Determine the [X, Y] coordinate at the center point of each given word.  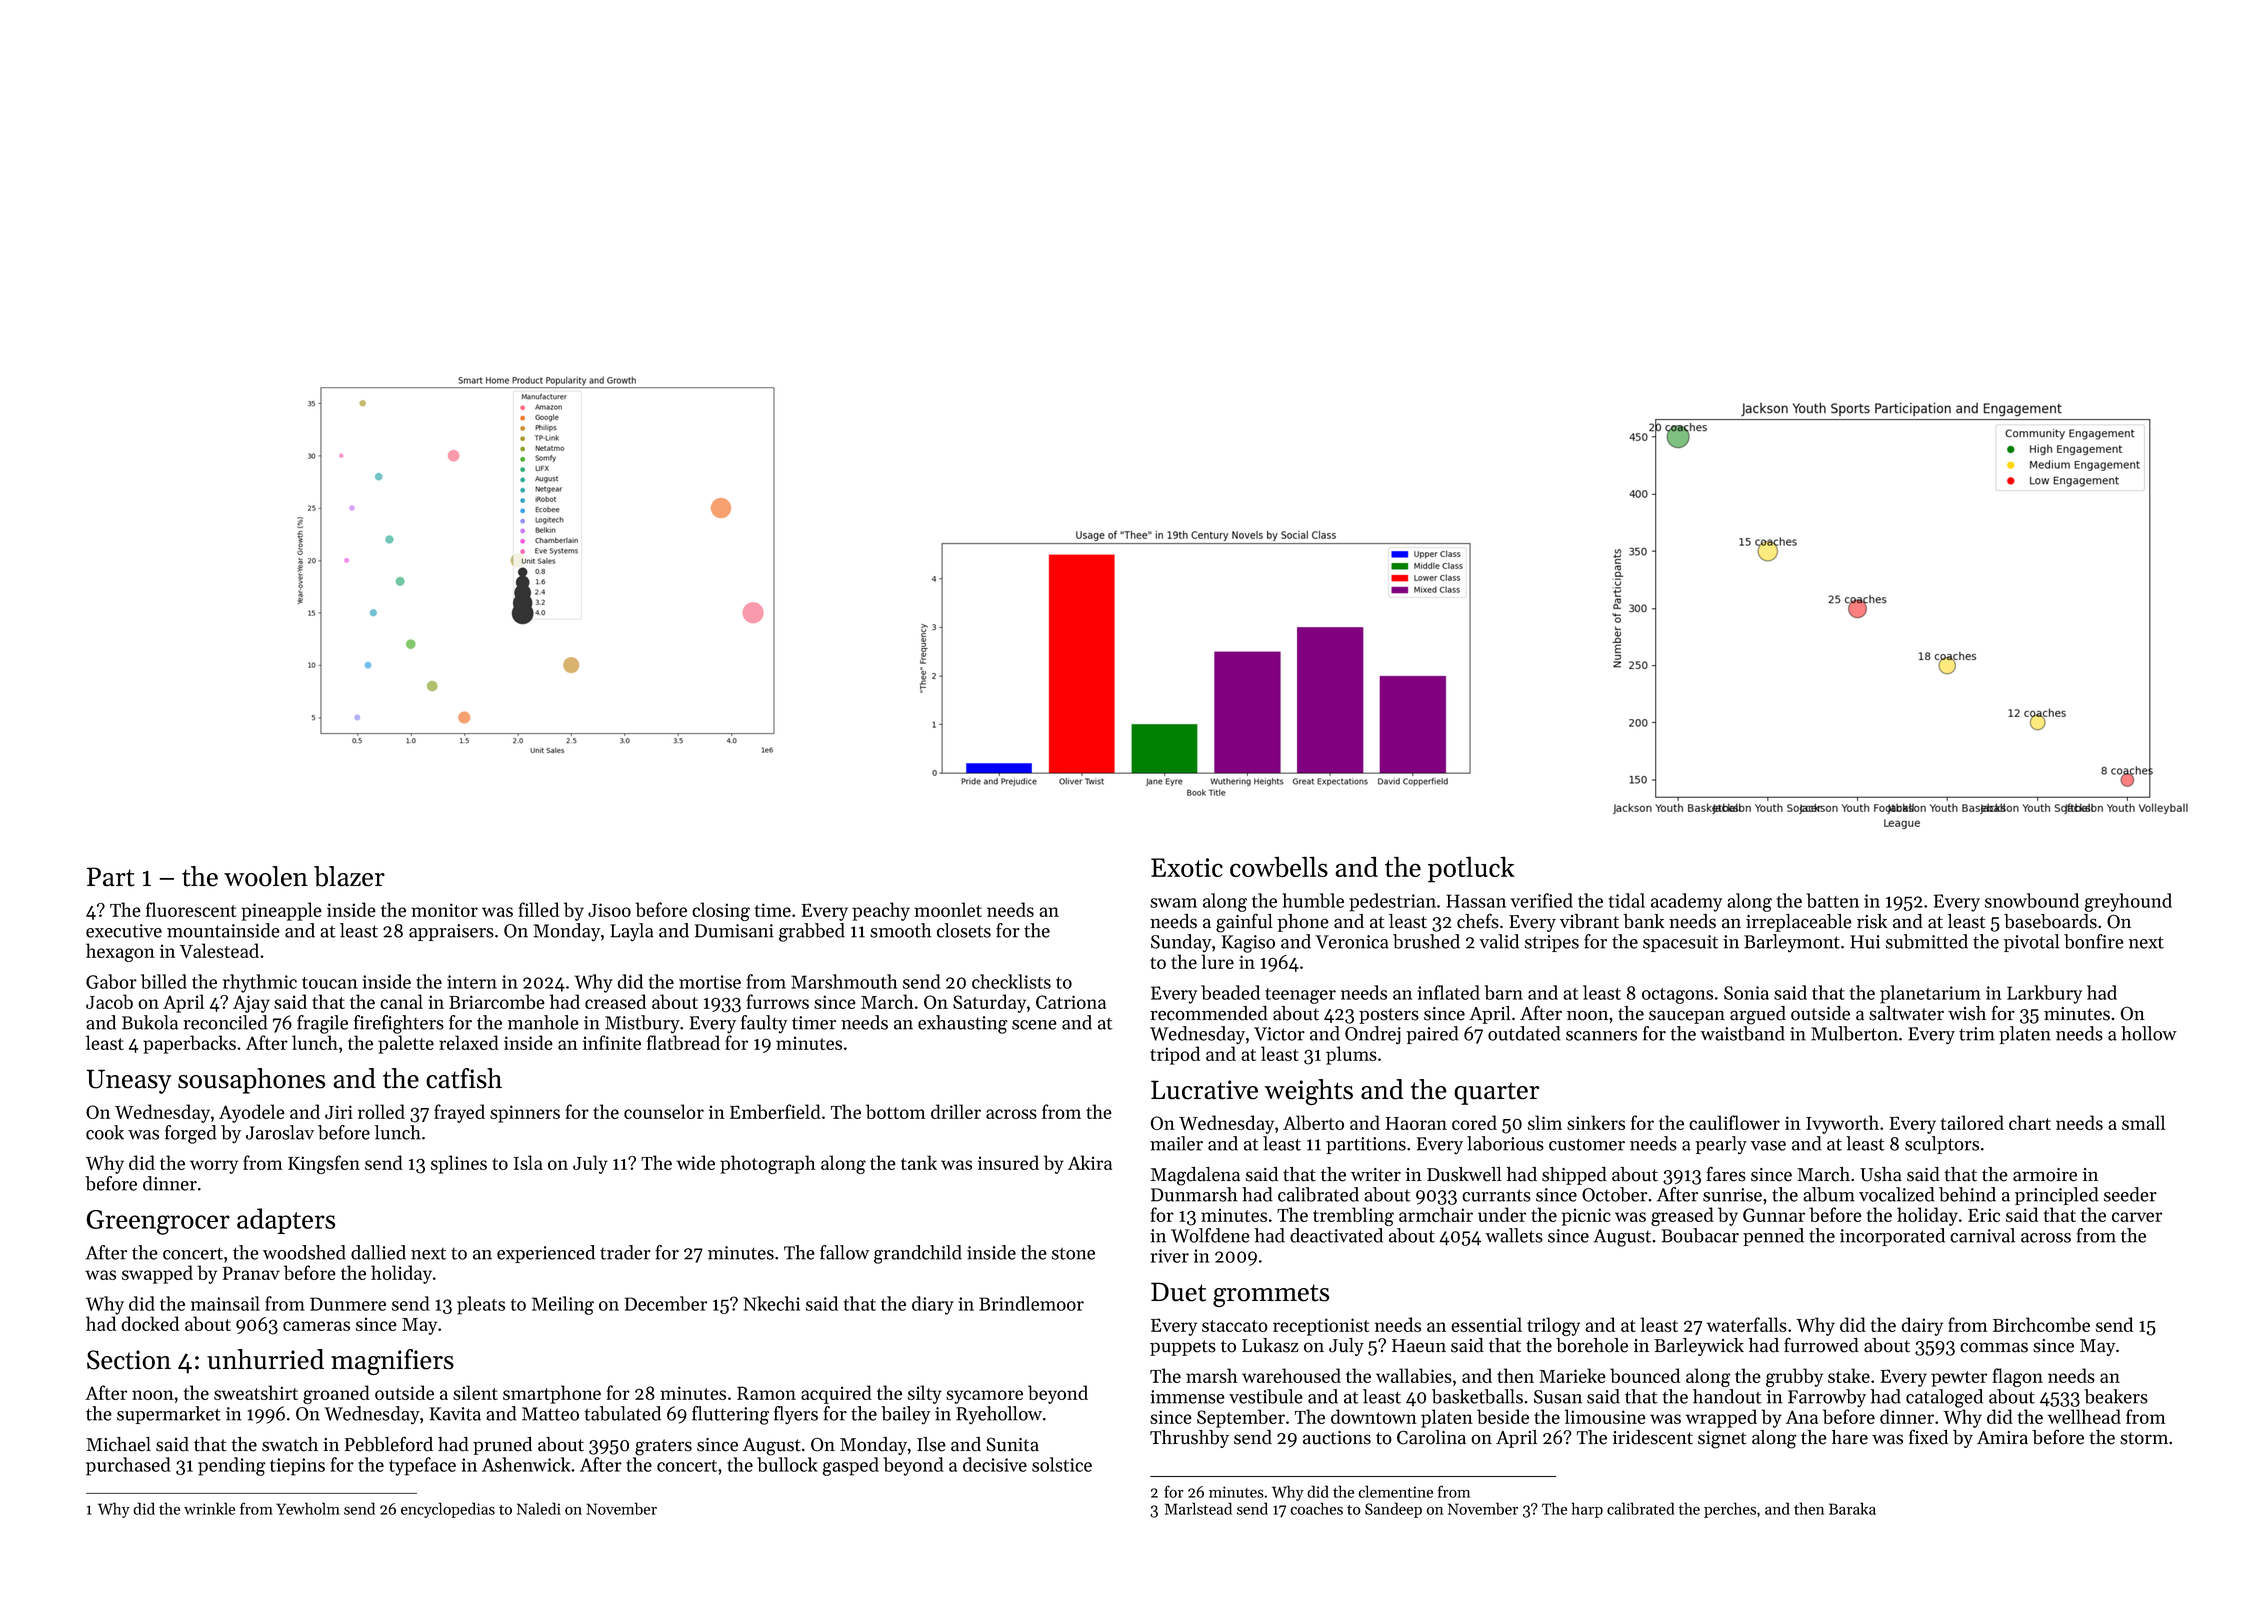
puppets [1183, 1348]
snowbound [2032, 900]
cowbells [1279, 866]
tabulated [622, 1413]
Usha [1881, 1174]
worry [214, 1167]
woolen [266, 876]
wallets [1514, 1235]
